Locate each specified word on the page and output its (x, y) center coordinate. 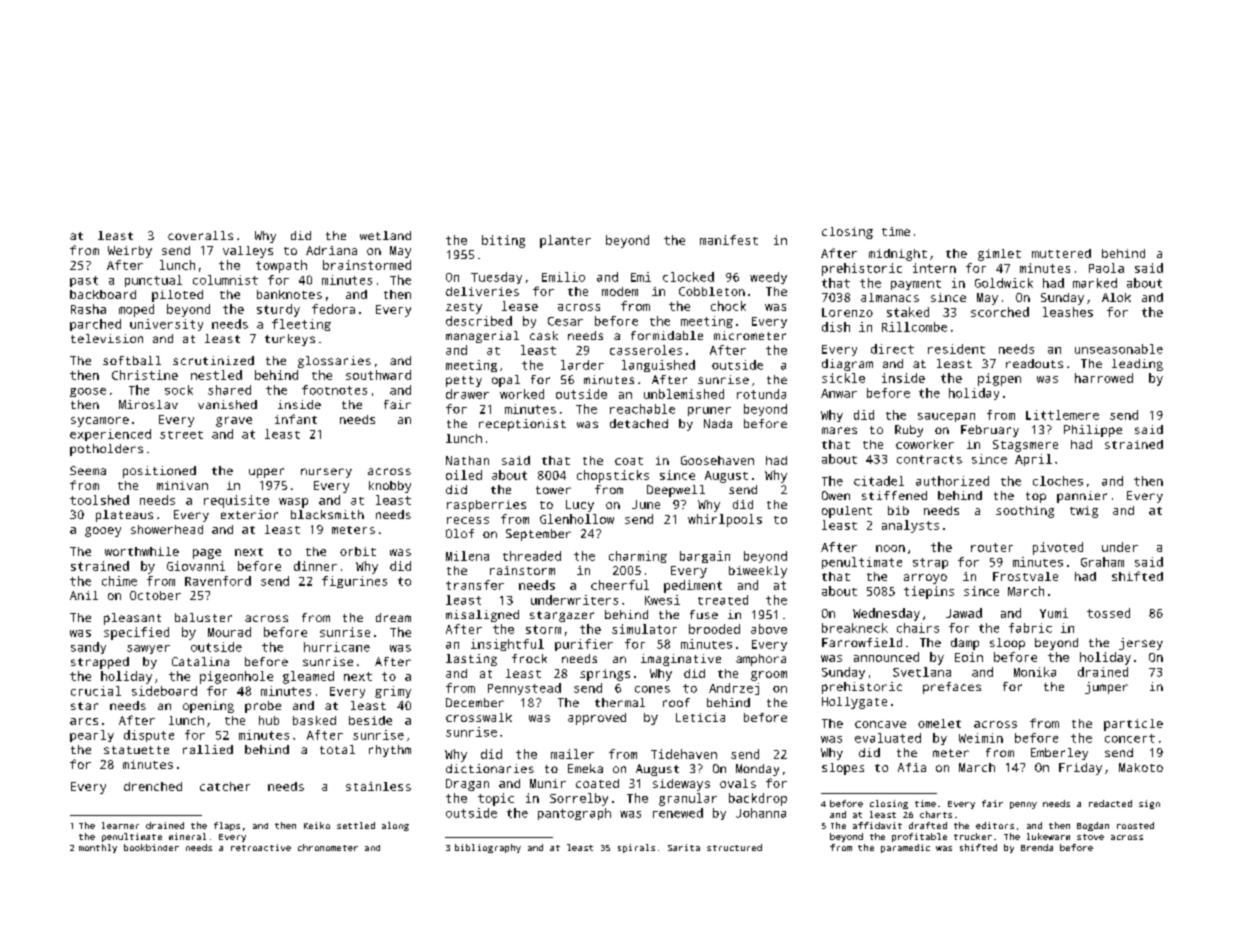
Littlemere (1062, 415)
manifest (729, 240)
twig (1084, 512)
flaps (227, 826)
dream (393, 617)
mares (839, 430)
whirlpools (725, 520)
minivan (182, 485)
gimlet (999, 255)
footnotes (334, 390)
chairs (918, 628)
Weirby (130, 252)
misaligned (482, 616)
